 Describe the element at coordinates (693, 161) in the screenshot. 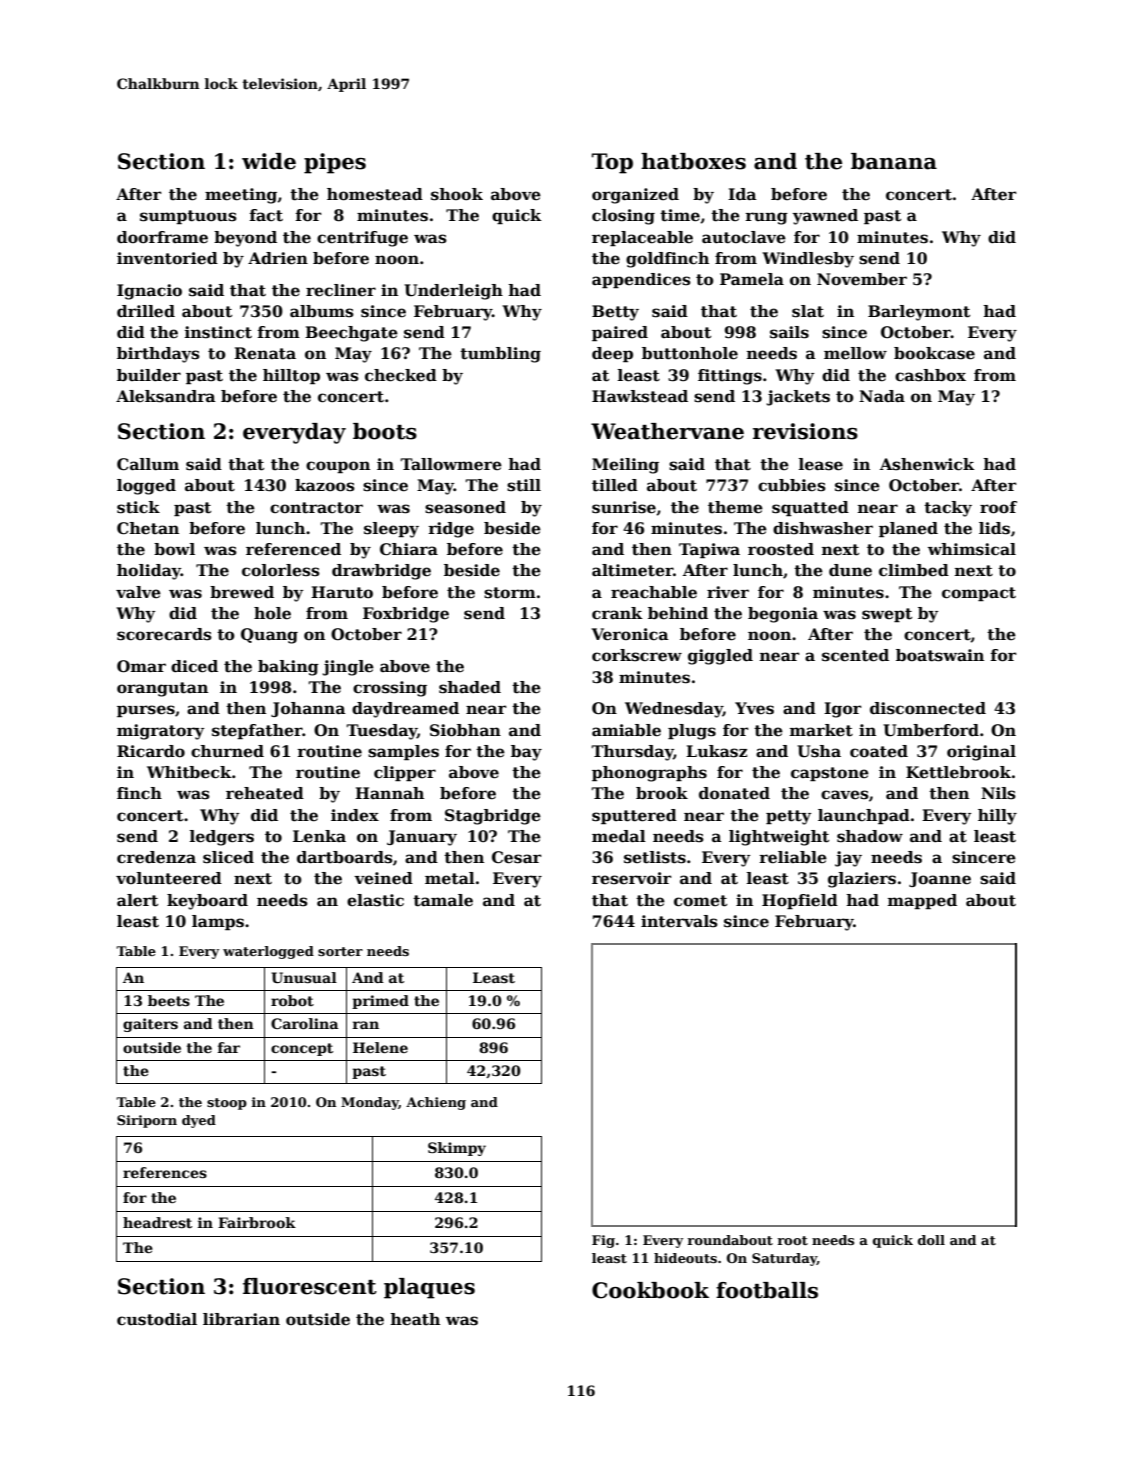

I see `hatboxes` at that location.
